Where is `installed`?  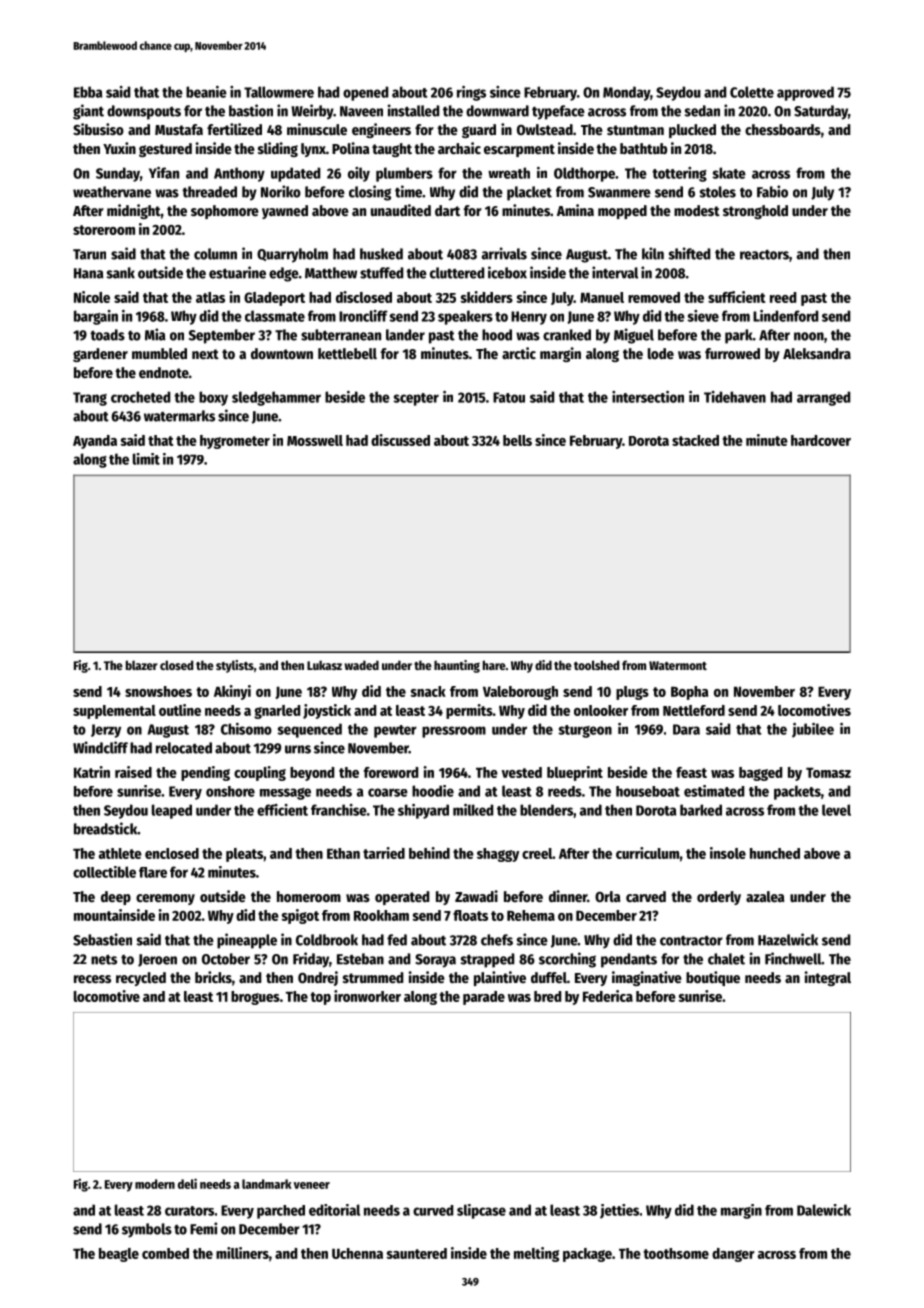 installed is located at coordinates (413, 110).
